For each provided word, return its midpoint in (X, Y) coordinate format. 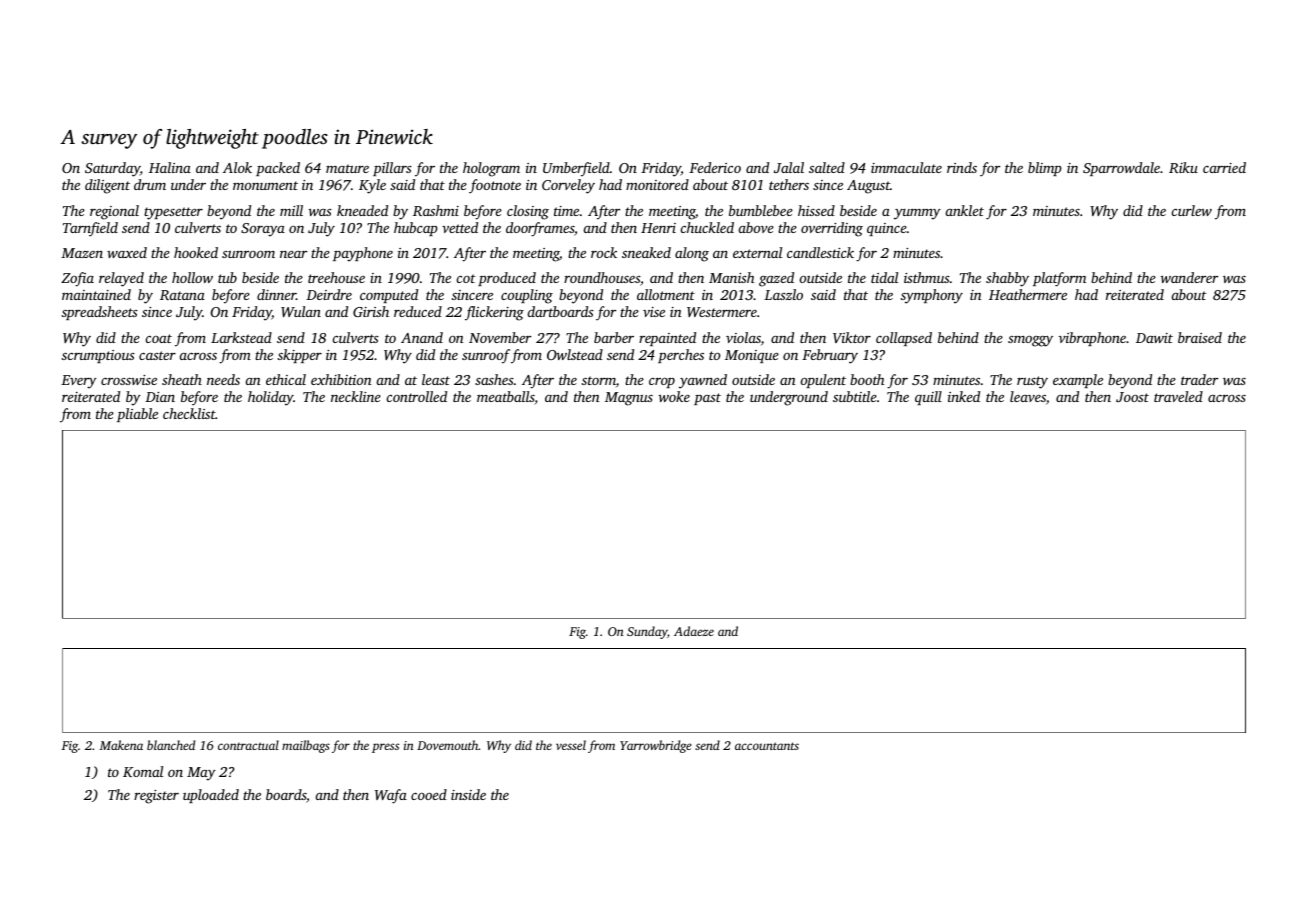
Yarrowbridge (656, 746)
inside (468, 794)
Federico (715, 167)
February (830, 356)
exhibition (341, 379)
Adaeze (694, 631)
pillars (392, 169)
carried (1224, 167)
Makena (121, 745)
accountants (767, 746)
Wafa (391, 796)
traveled (1178, 396)
